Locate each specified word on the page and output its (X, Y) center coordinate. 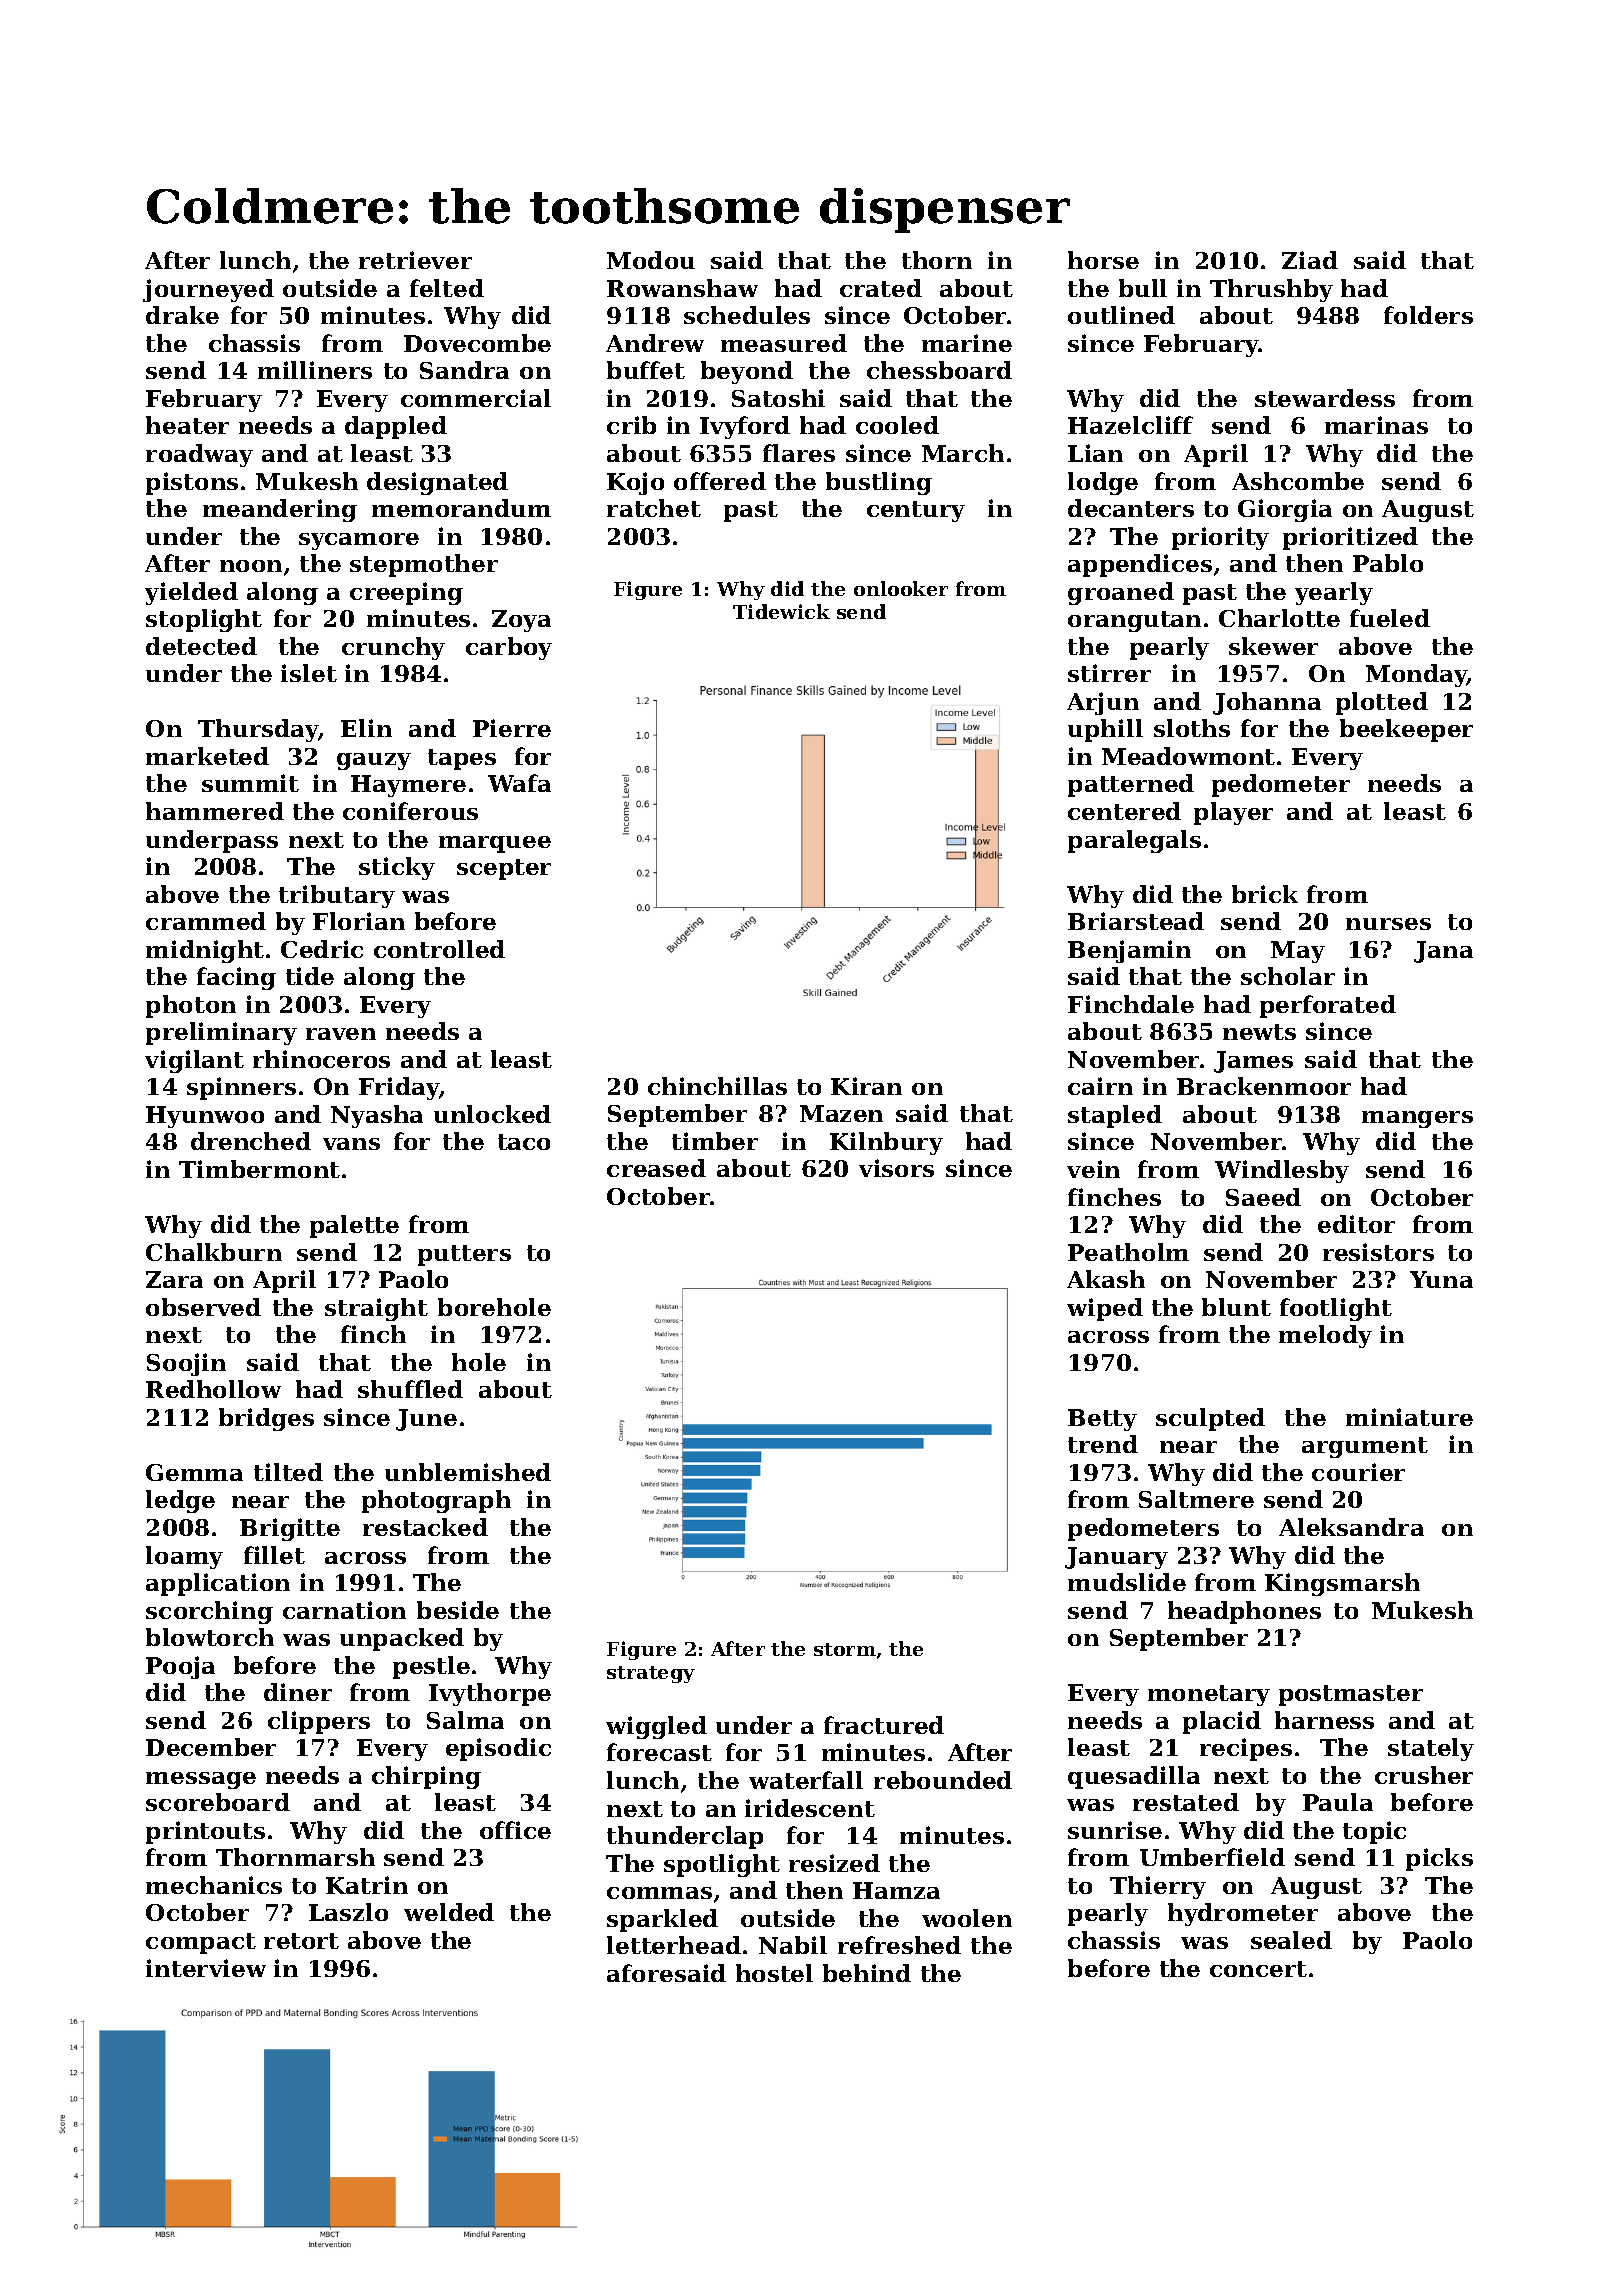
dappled (396, 427)
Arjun (1103, 703)
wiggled (656, 1727)
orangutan (1134, 621)
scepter (504, 869)
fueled (1390, 618)
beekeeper (1406, 730)
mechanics (214, 1885)
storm (845, 1649)
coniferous (410, 811)
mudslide (1127, 1582)
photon (191, 1006)
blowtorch (210, 1637)
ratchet (654, 508)
